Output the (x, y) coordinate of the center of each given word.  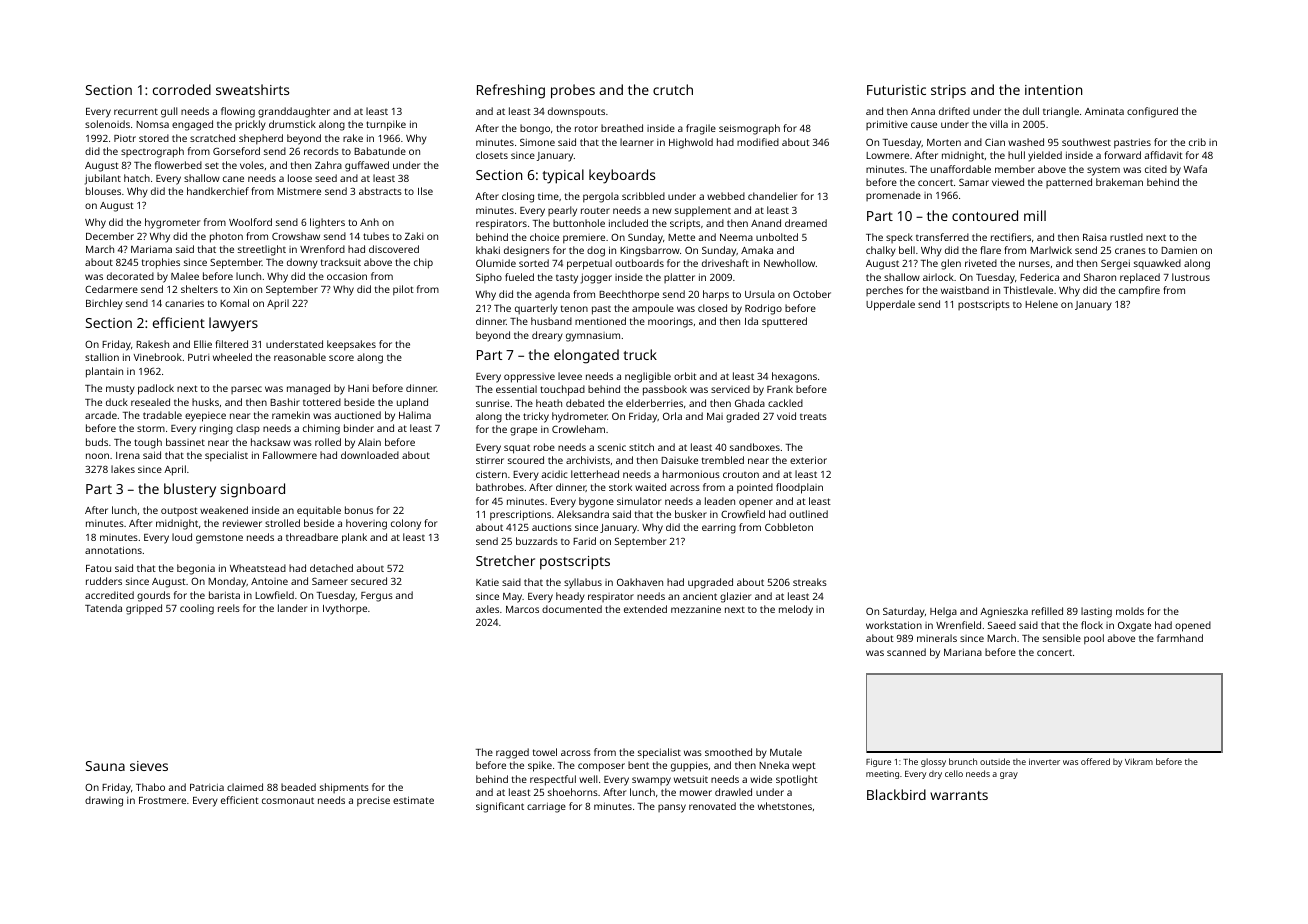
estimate (413, 800)
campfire (1139, 291)
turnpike (386, 125)
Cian (995, 142)
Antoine (269, 581)
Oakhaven (640, 582)
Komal (234, 303)
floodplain (799, 488)
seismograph (749, 129)
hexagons (794, 377)
